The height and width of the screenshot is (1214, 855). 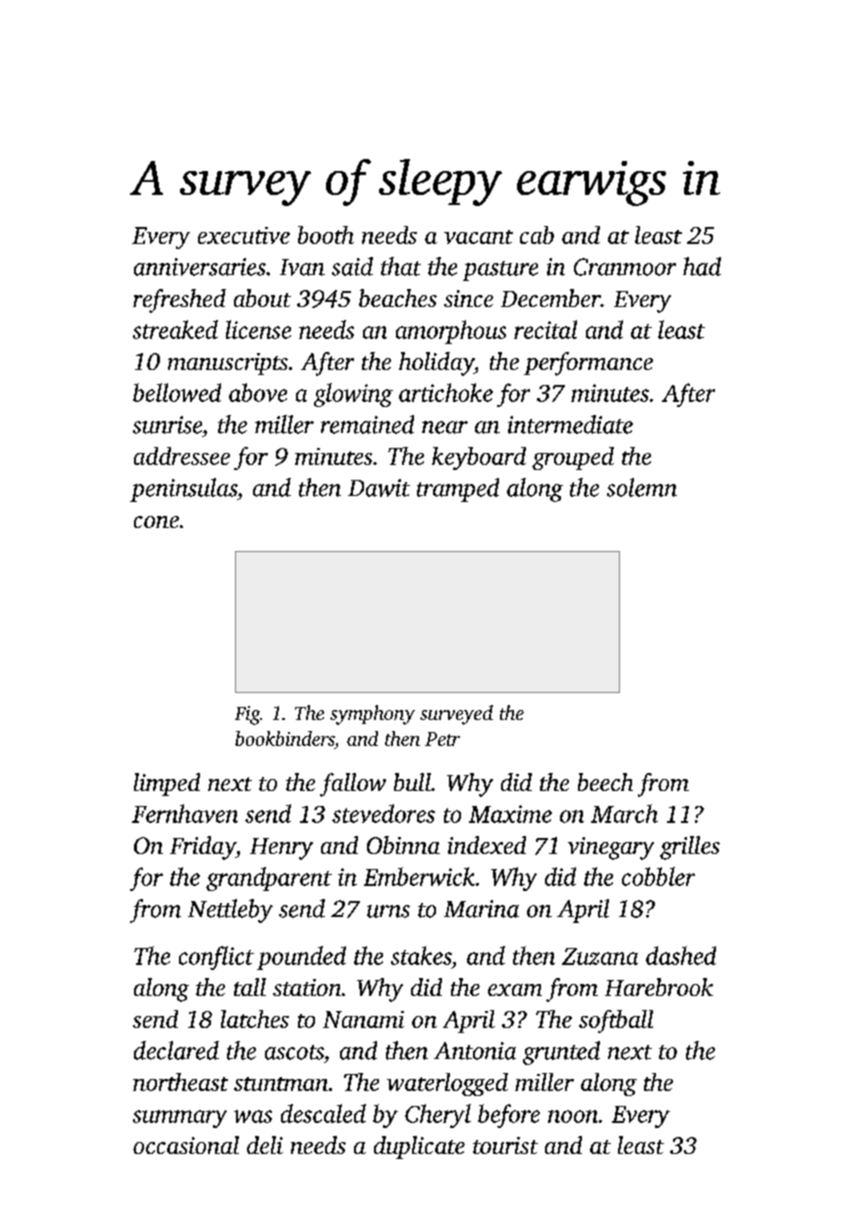 What do you see at coordinates (442, 739) in the screenshot?
I see `Petr` at bounding box center [442, 739].
